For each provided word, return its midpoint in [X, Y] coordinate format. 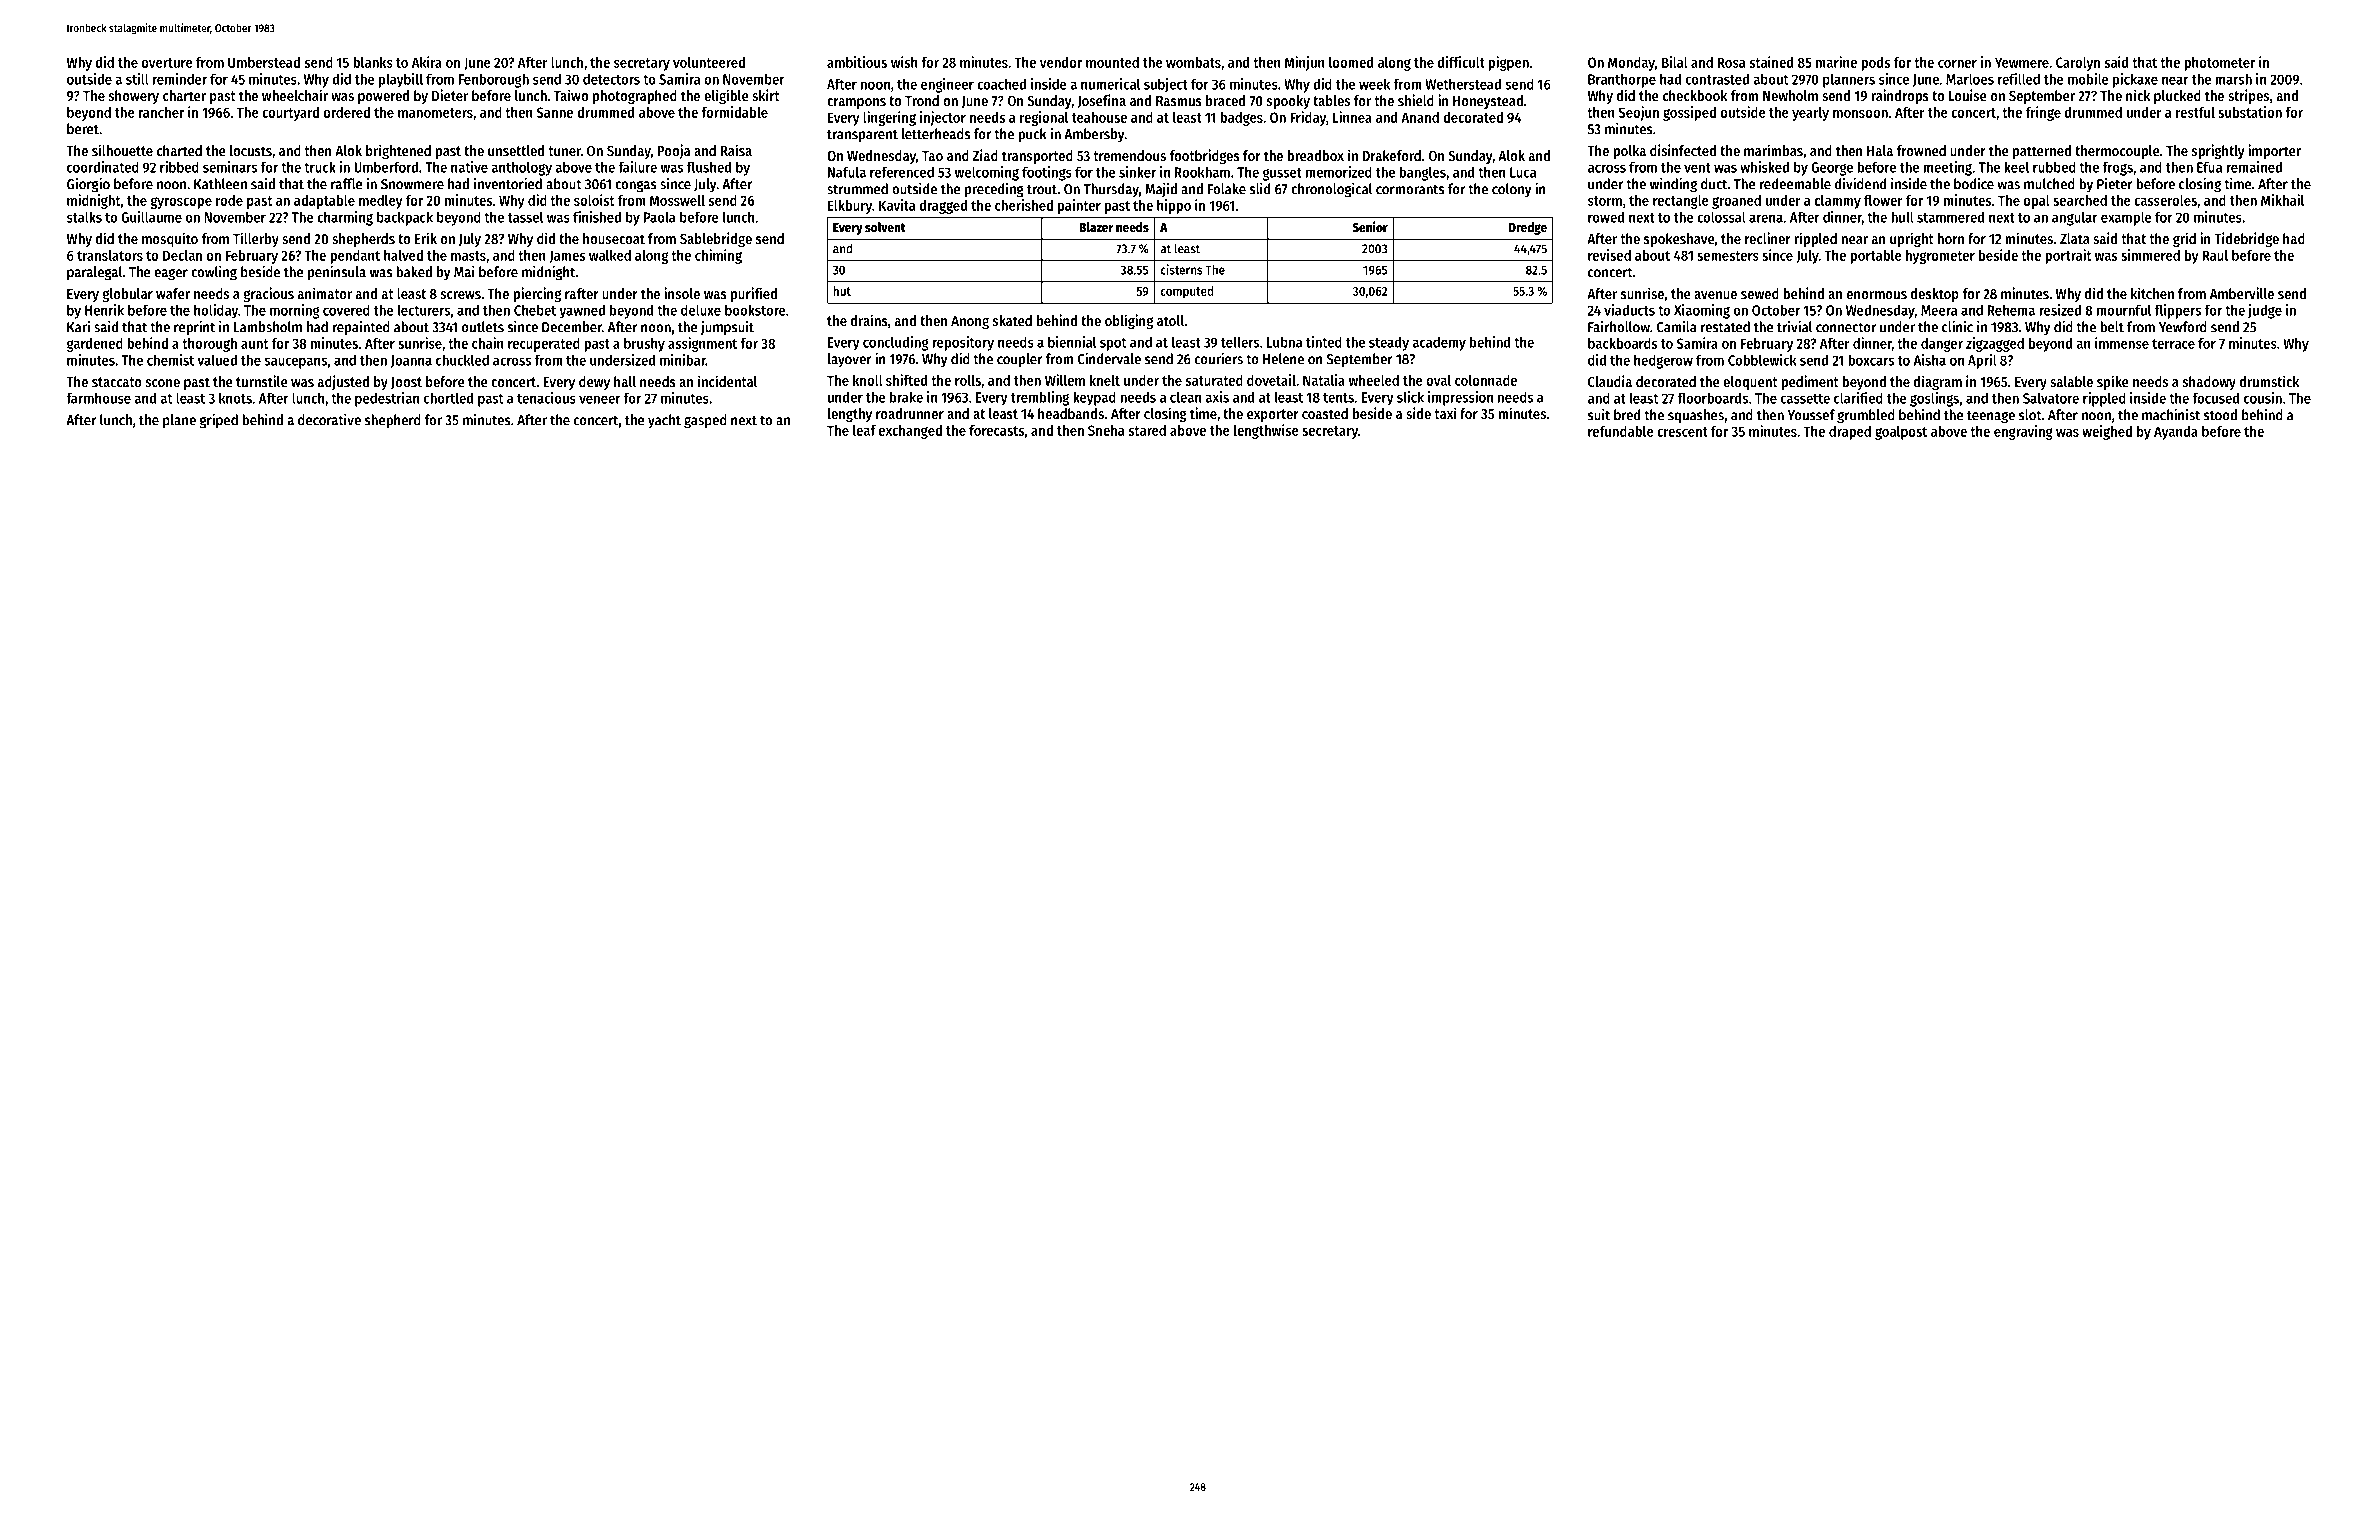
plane [179, 421]
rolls [968, 380]
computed [1187, 292]
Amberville [2242, 293]
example [2126, 218]
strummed [857, 189]
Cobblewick [1762, 360]
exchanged [910, 432]
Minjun [1305, 63]
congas [636, 187]
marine [1836, 62]
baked [414, 272]
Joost [406, 383]
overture [167, 63]
